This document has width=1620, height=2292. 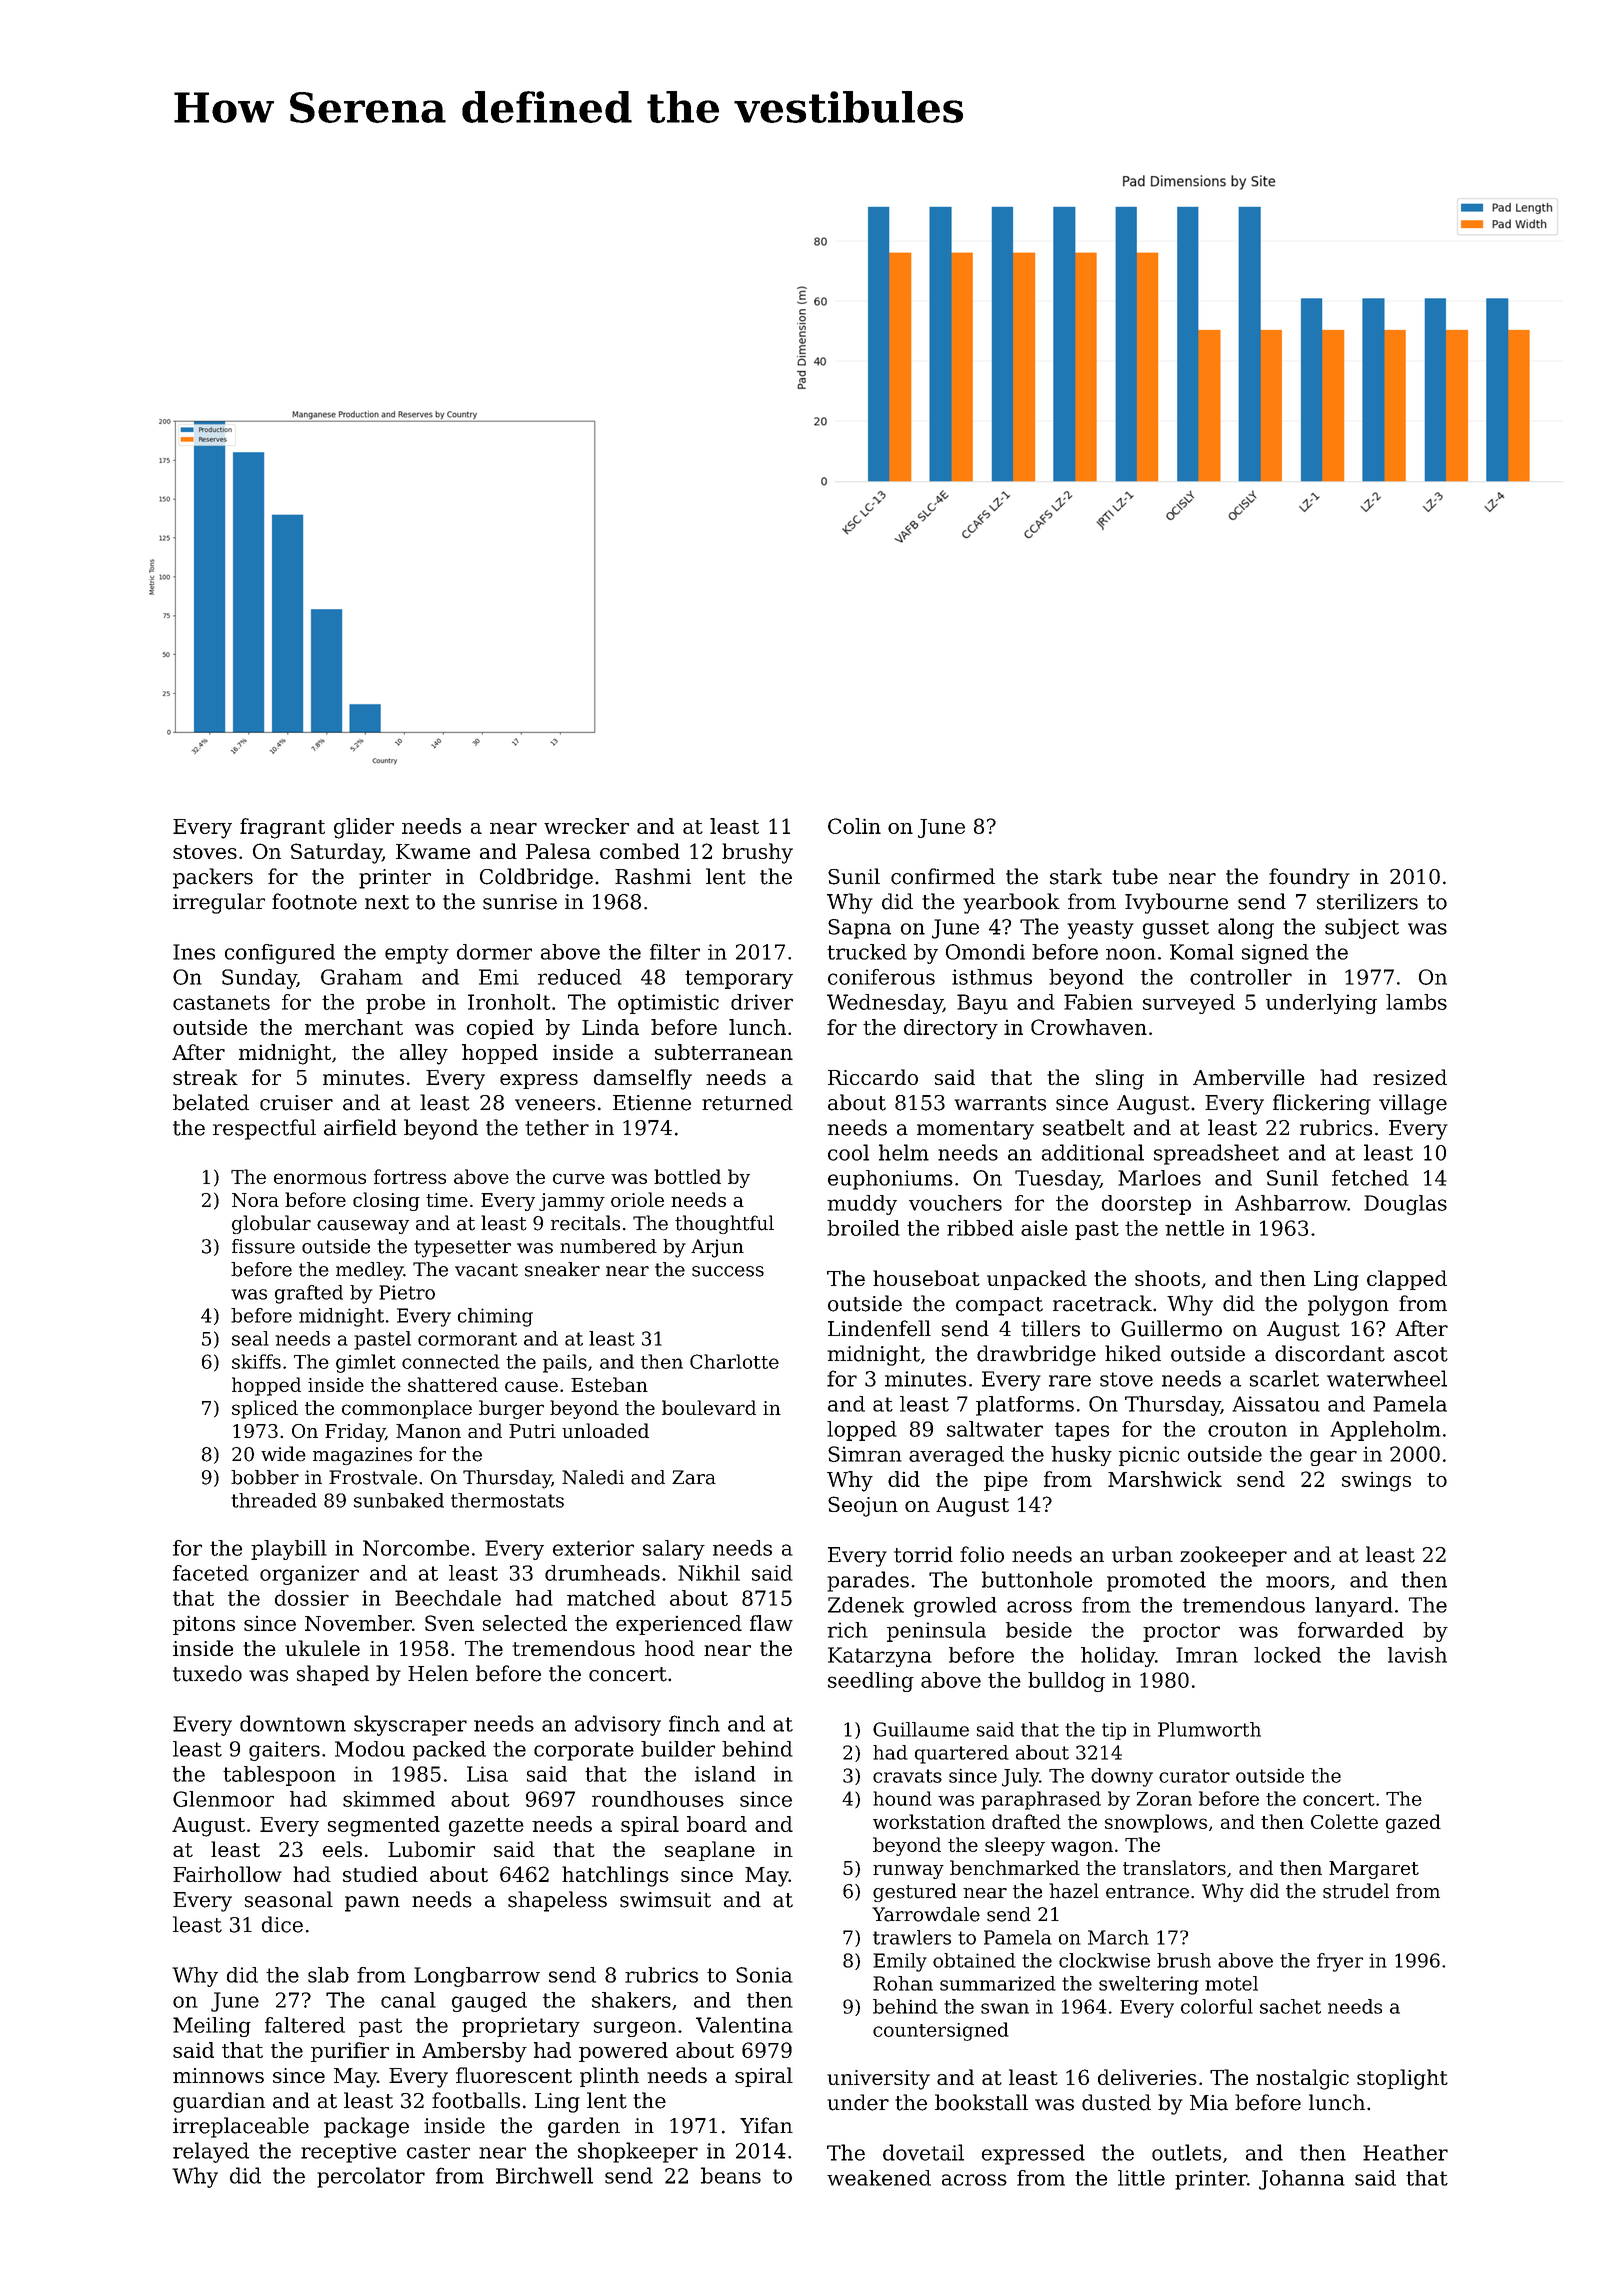 What do you see at coordinates (342, 1849) in the document?
I see `eels` at bounding box center [342, 1849].
